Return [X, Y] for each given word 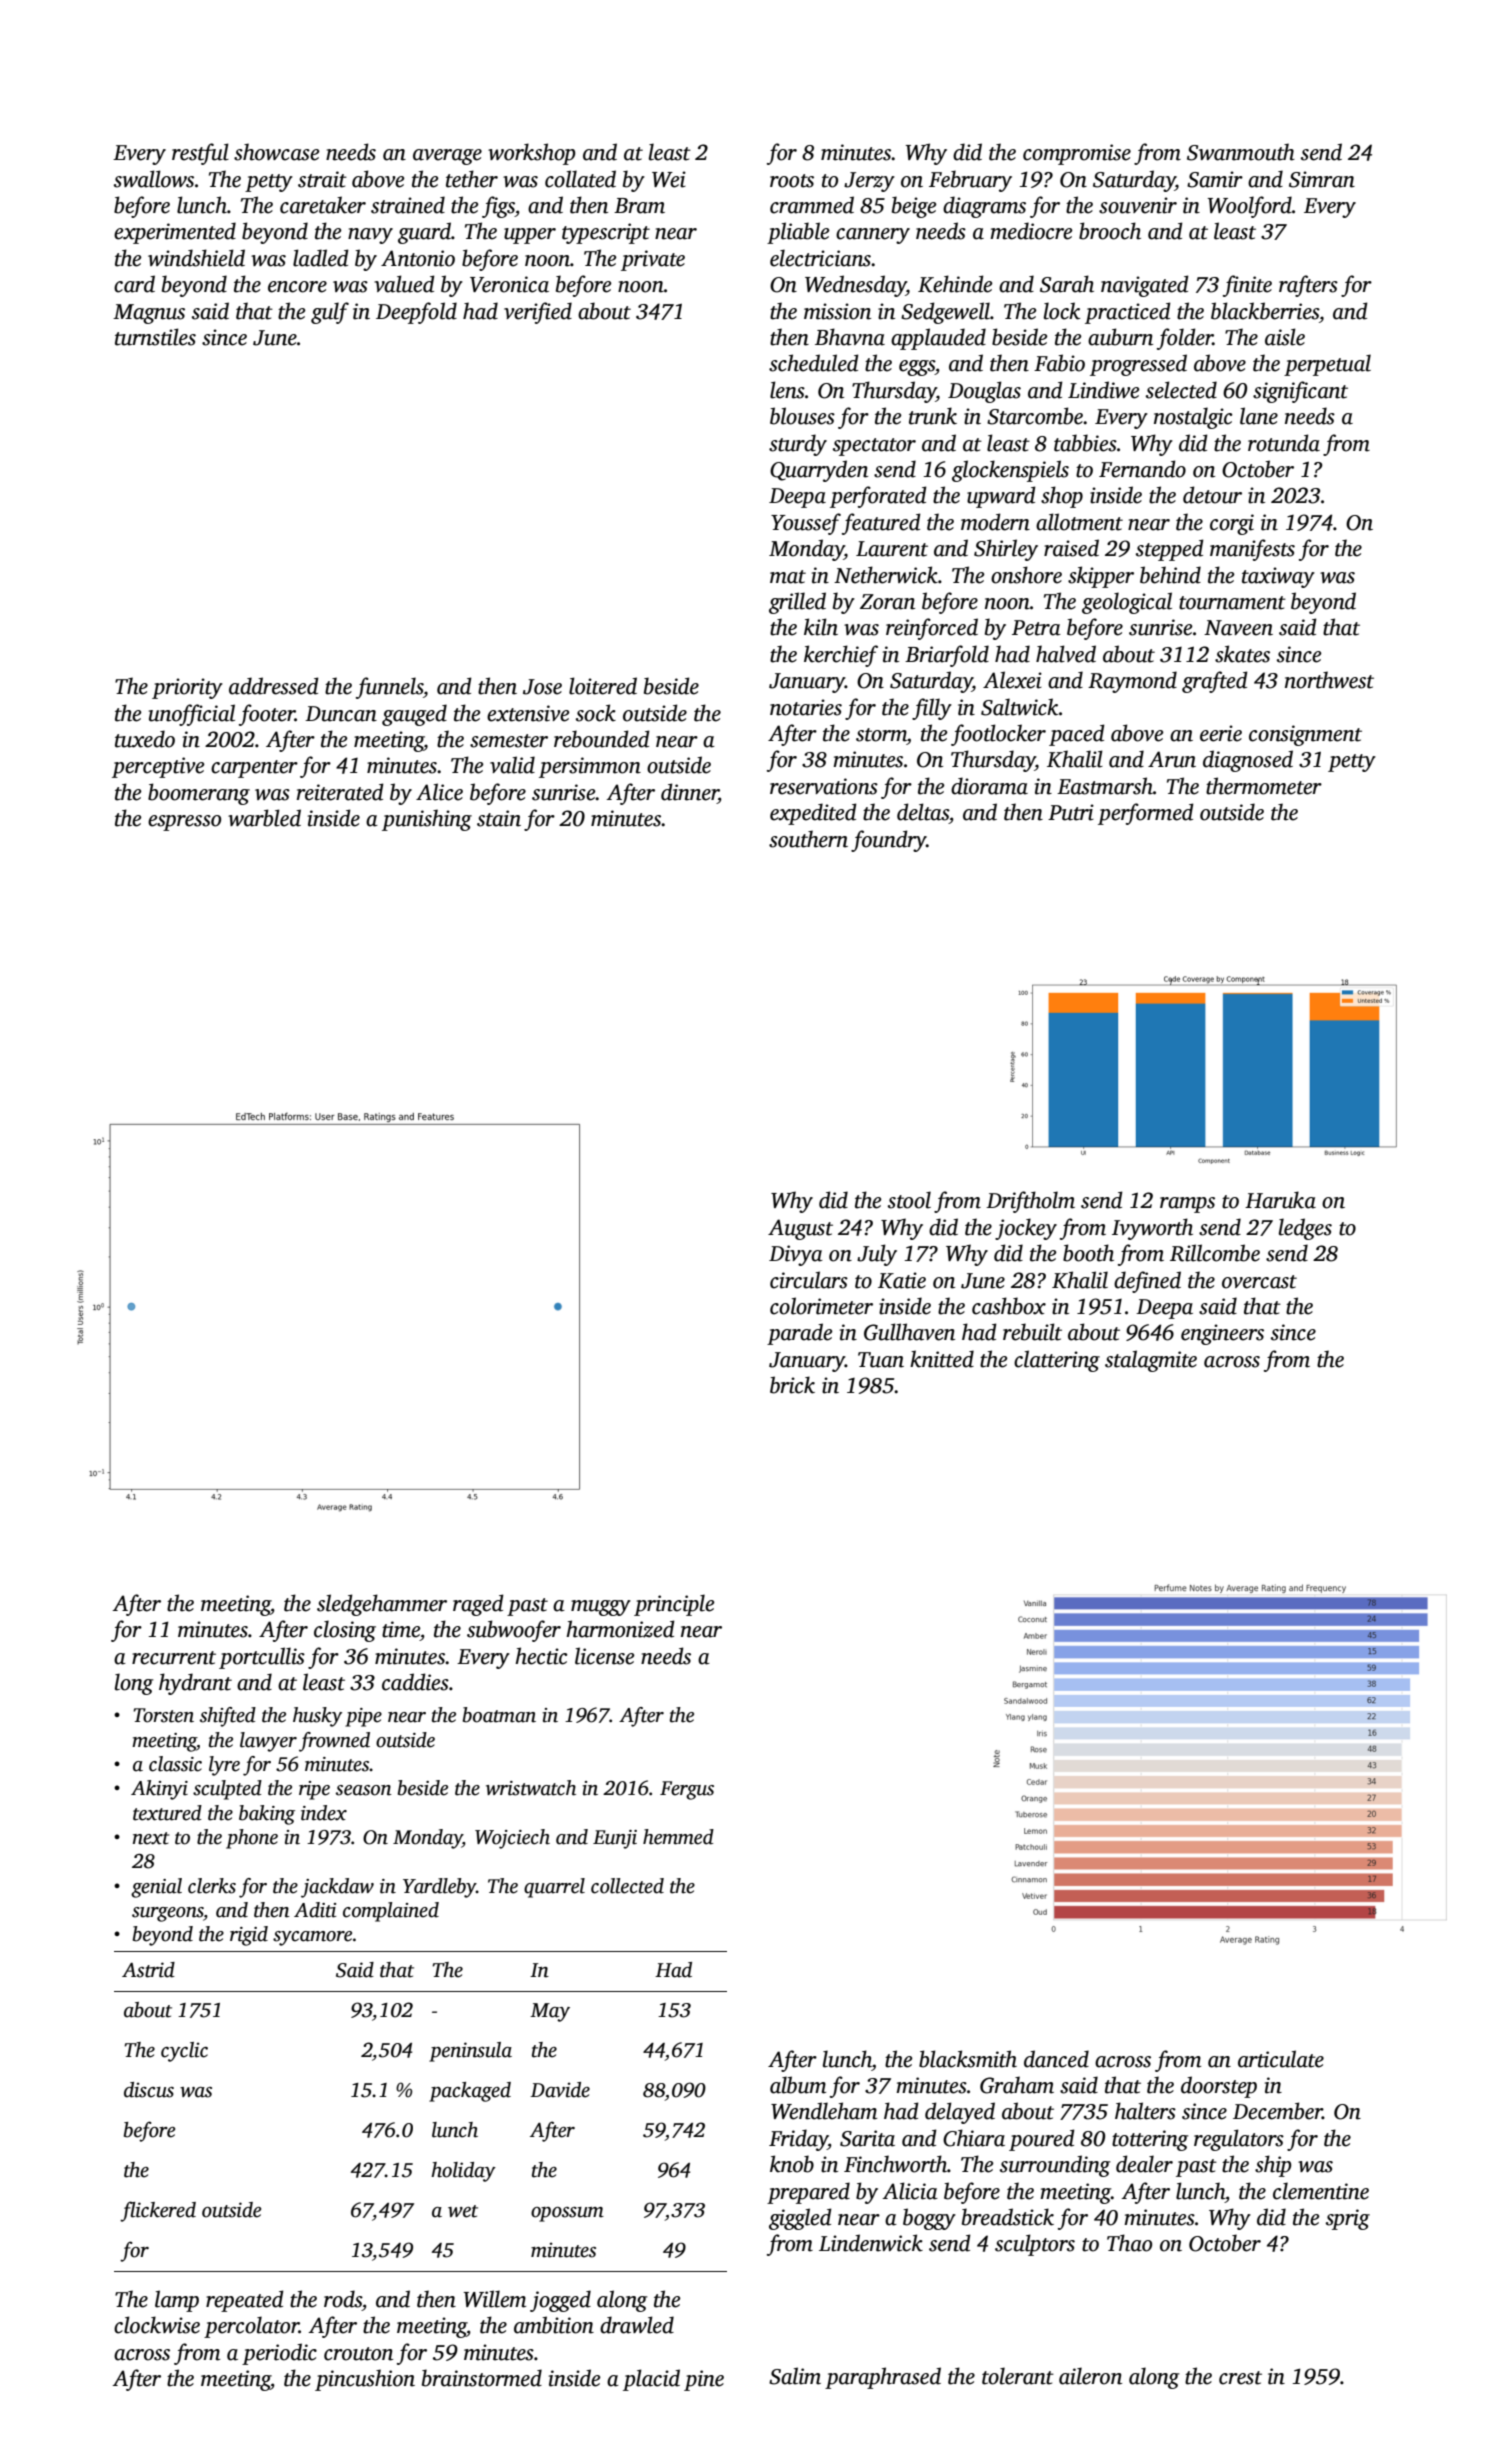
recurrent [174, 1658]
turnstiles [155, 337]
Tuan [881, 1360]
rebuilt [1032, 1332]
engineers [1222, 1334]
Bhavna [850, 337]
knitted [942, 1359]
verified [538, 313]
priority [187, 688]
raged [478, 1605]
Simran [1322, 179]
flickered [158, 2211]
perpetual [1327, 365]
